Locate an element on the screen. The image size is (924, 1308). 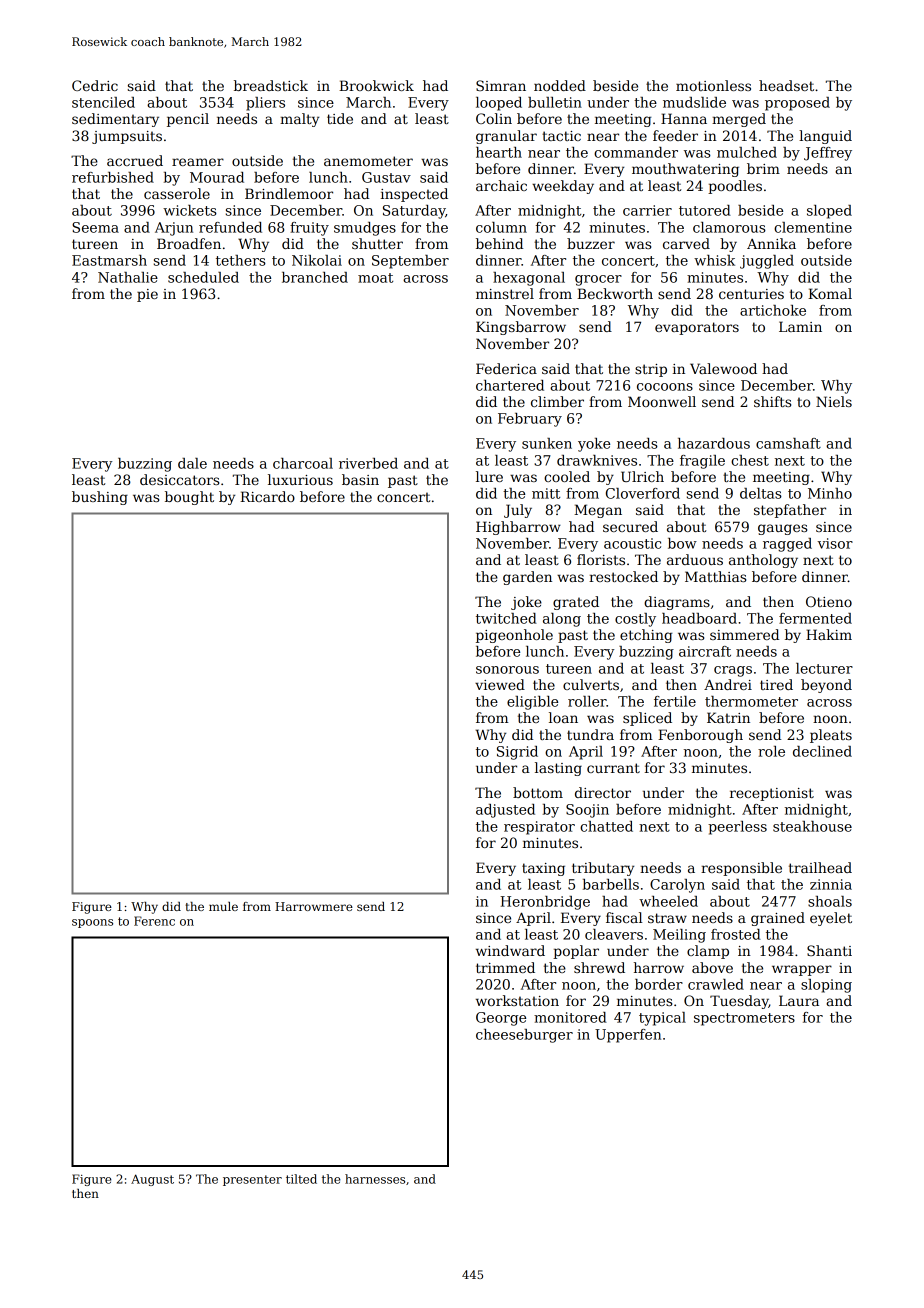
Colin is located at coordinates (494, 118).
